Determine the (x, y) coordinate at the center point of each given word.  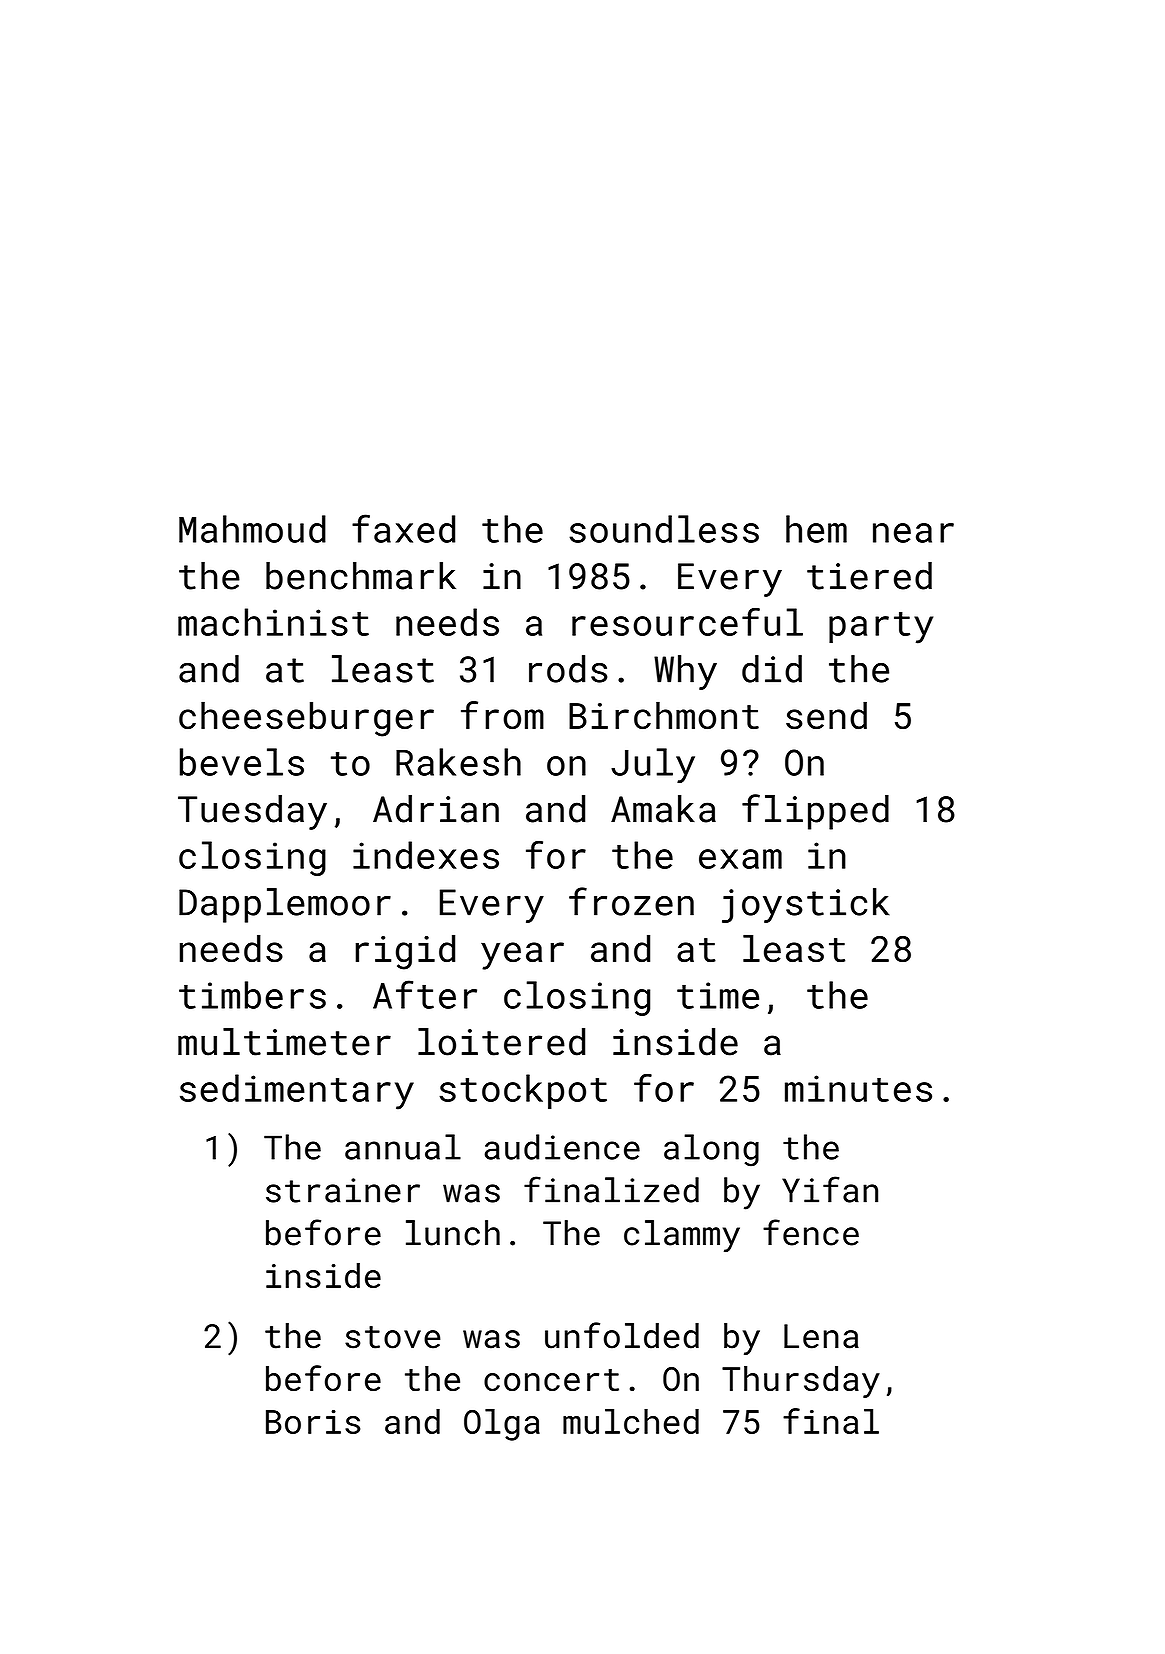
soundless (664, 529)
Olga (502, 1425)
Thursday (801, 1382)
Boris (313, 1422)
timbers (252, 995)
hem (816, 529)
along (711, 1150)
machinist (273, 622)
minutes (858, 1088)
